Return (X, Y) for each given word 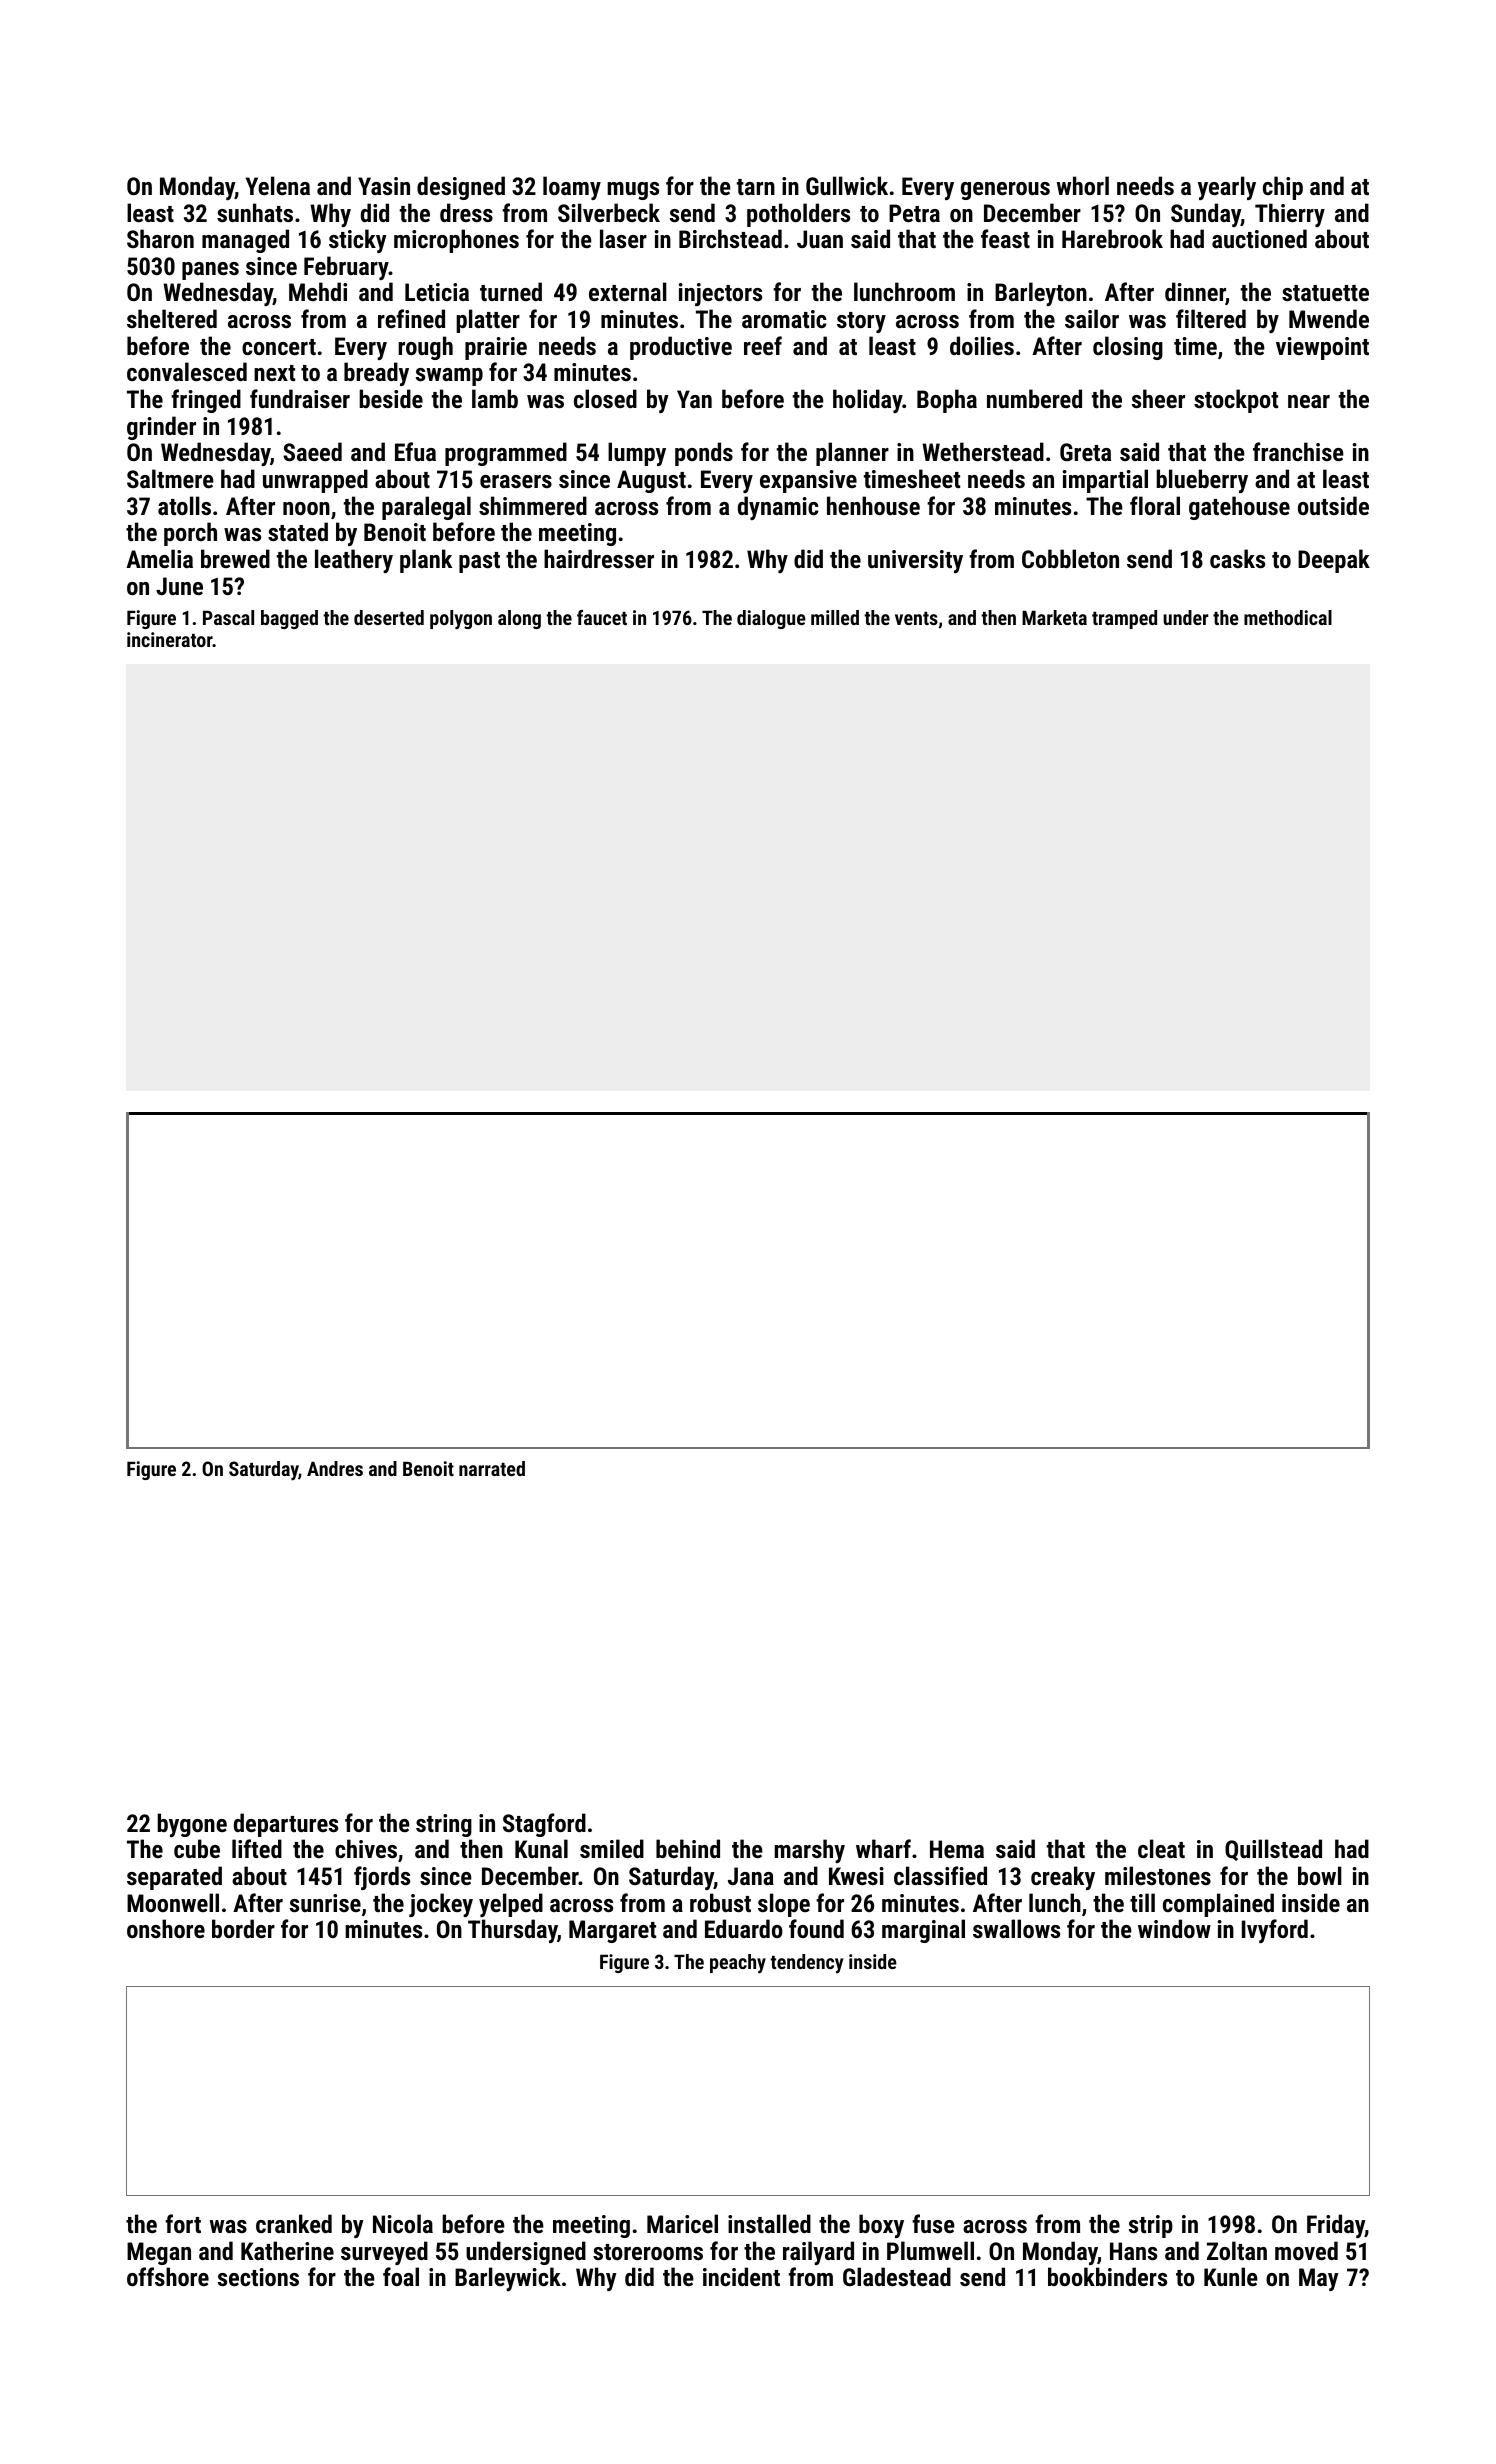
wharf (883, 1848)
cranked (294, 2223)
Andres (335, 1468)
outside (1333, 505)
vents (916, 618)
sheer (1158, 398)
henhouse (873, 505)
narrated (492, 1468)
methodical (1288, 617)
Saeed (312, 451)
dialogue (771, 619)
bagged (289, 619)
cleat (1161, 1848)
